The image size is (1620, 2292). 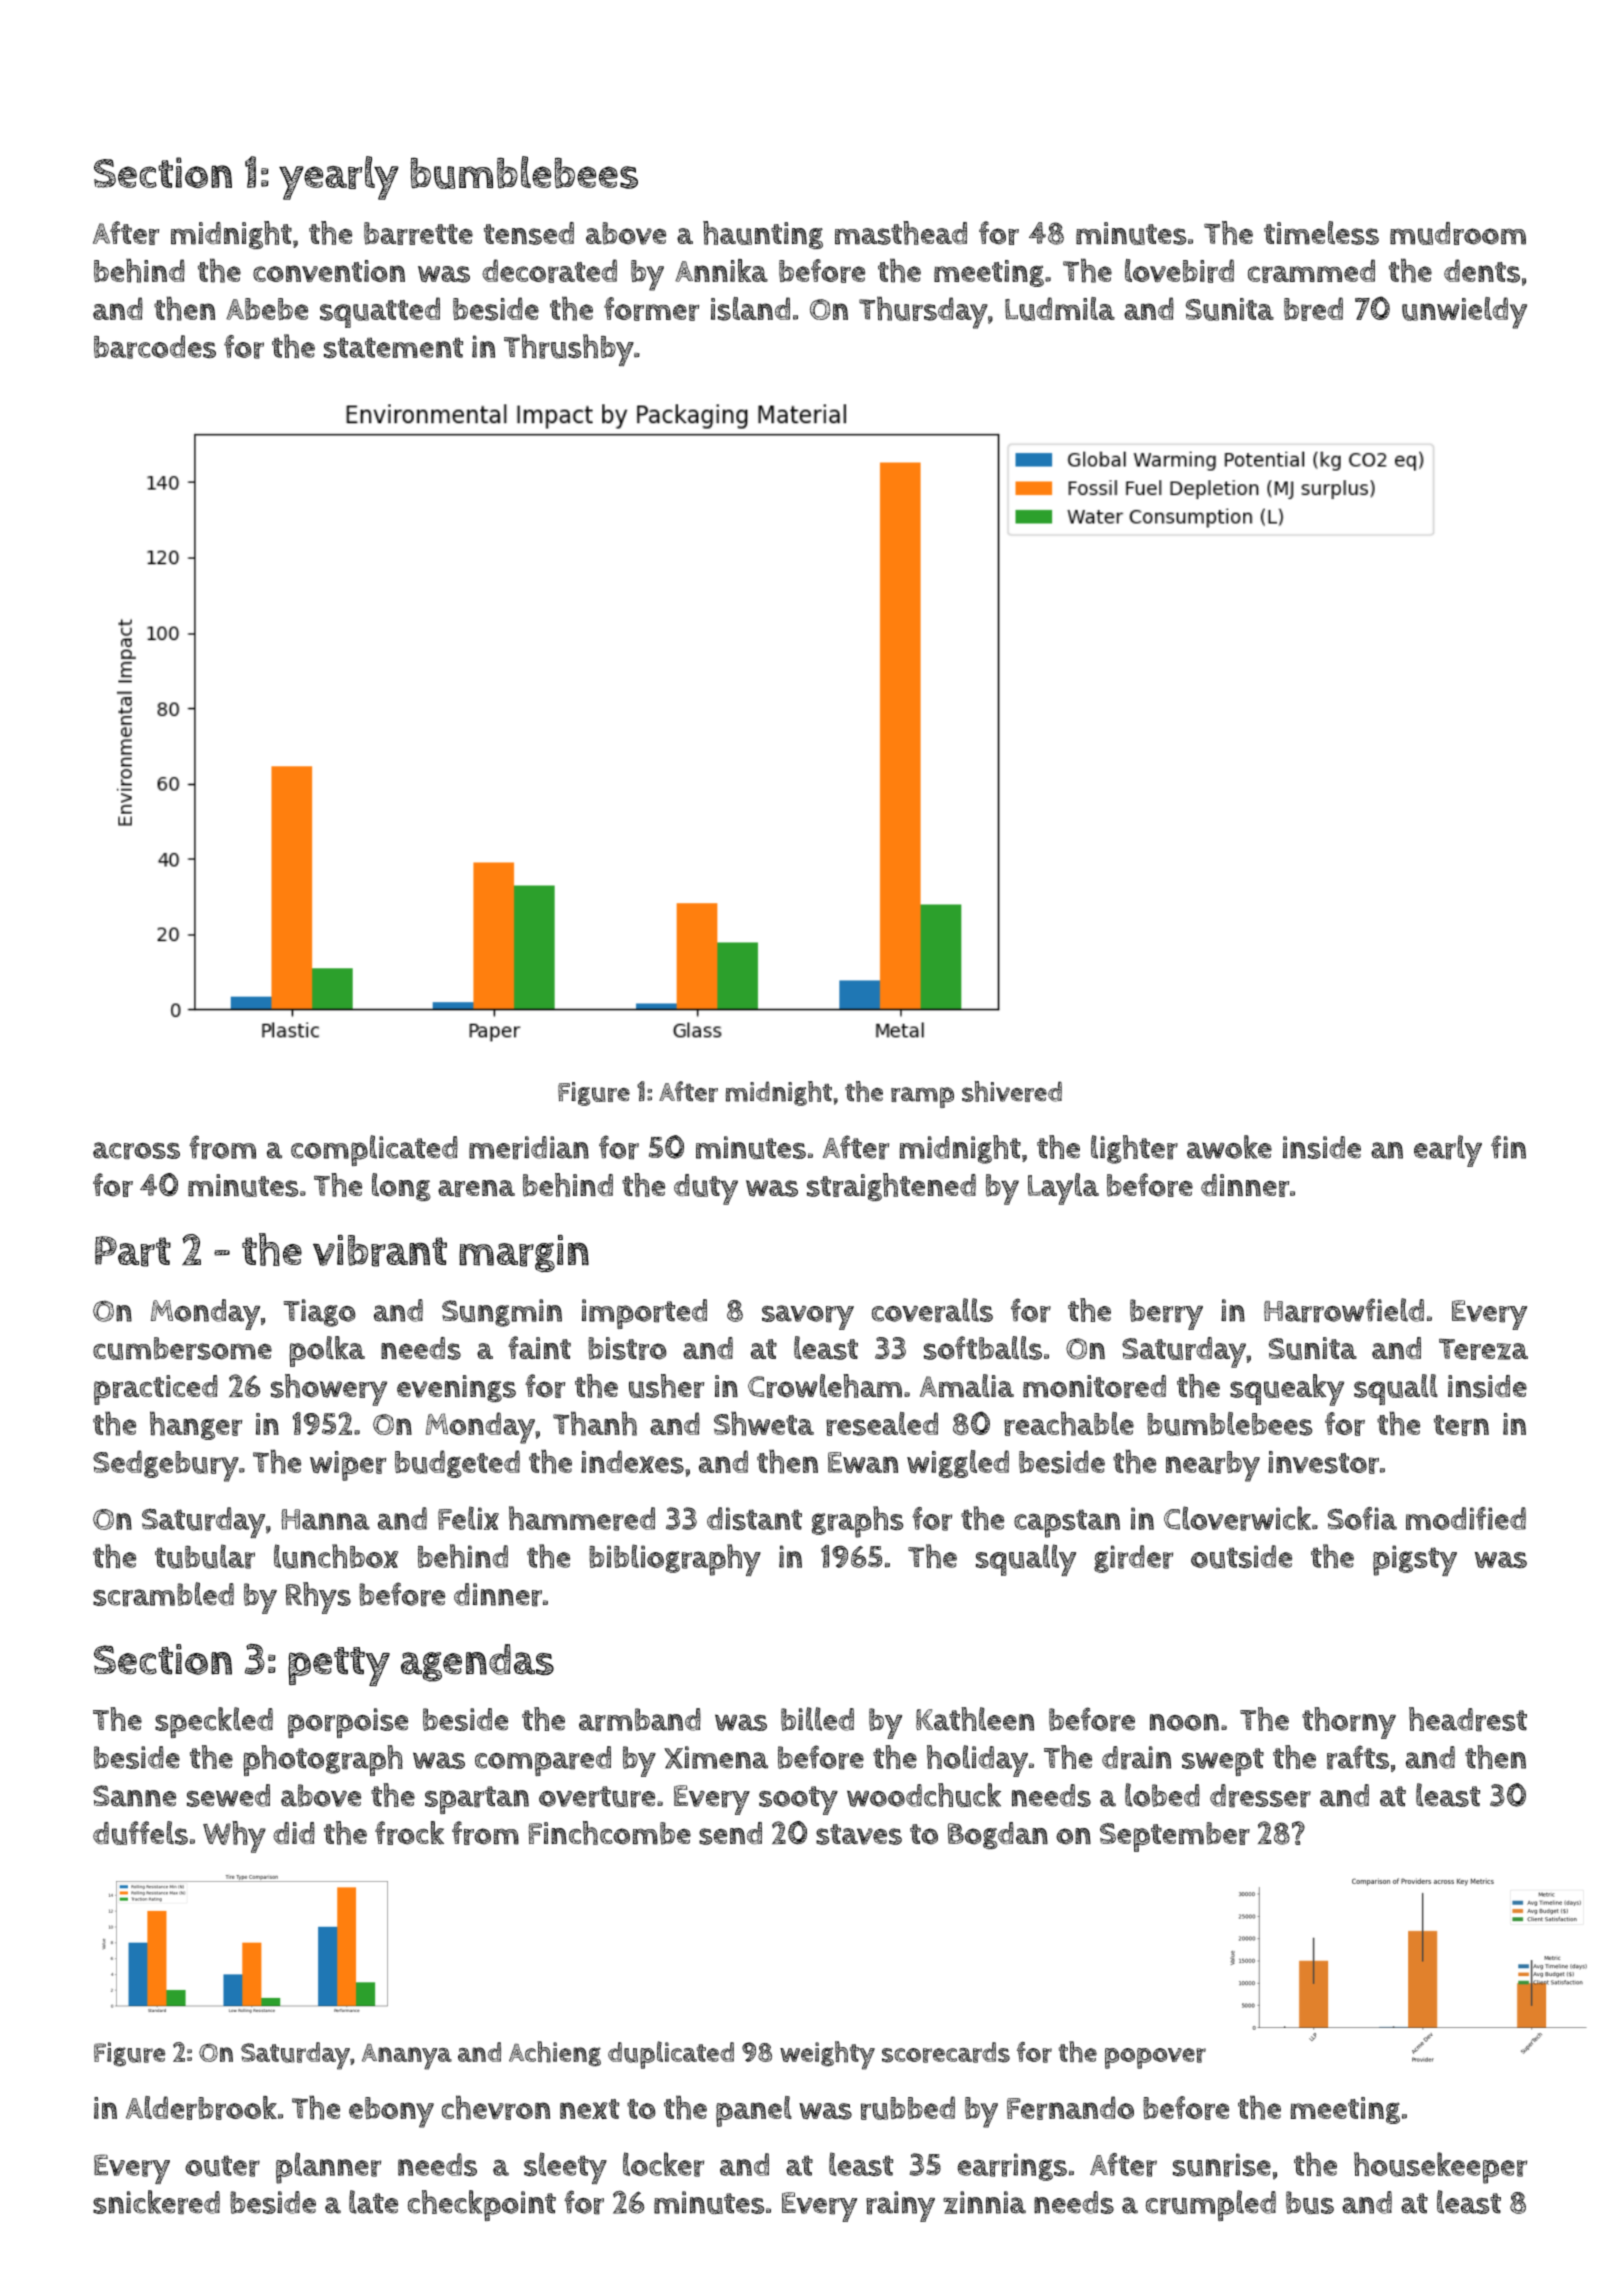 I want to click on barcodes, so click(x=155, y=347).
